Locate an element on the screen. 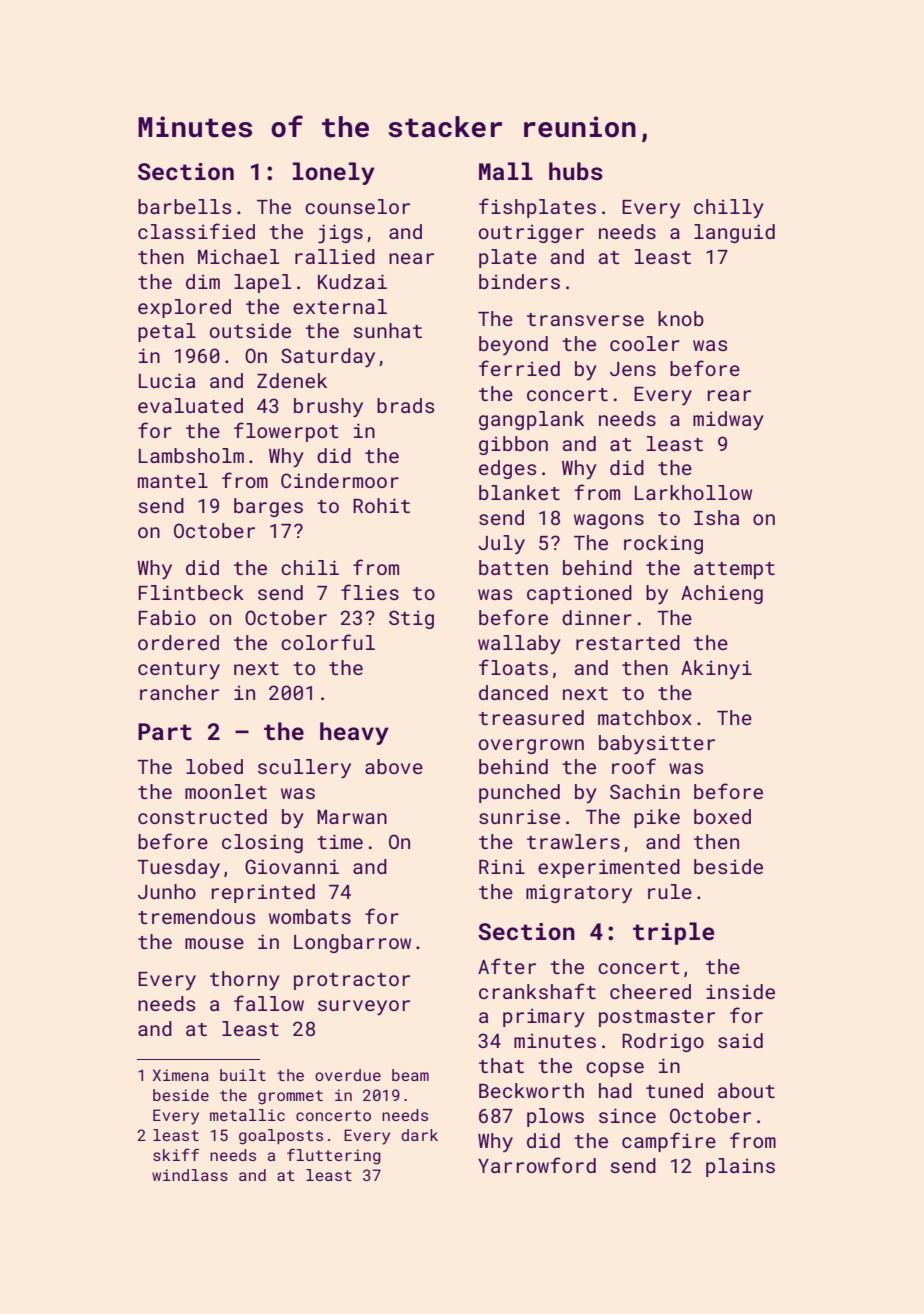 The image size is (924, 1314). chilly is located at coordinates (729, 208).
